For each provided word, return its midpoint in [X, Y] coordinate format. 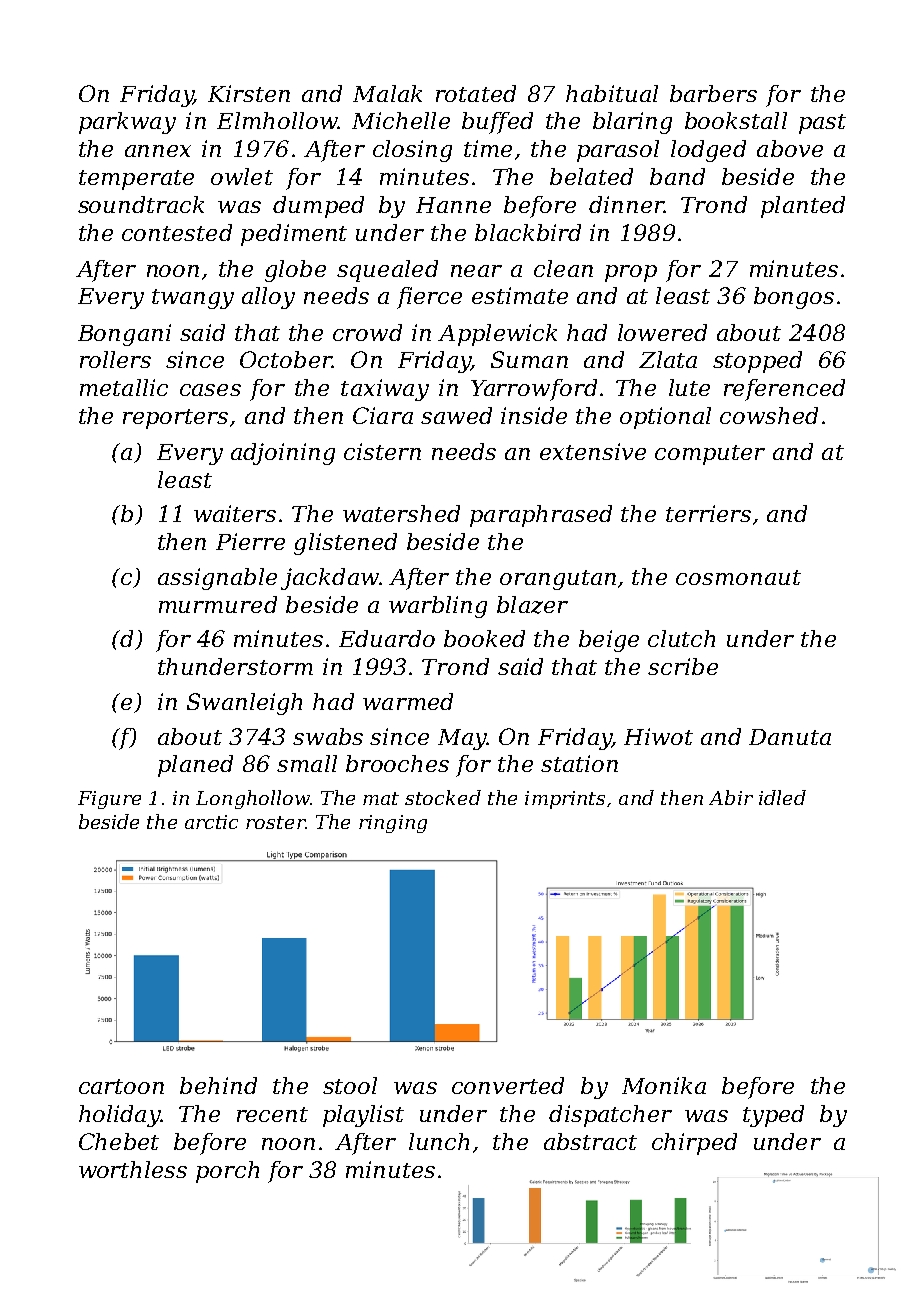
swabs [328, 736]
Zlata [668, 359]
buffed [497, 123]
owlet [242, 176]
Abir [731, 797]
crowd [367, 332]
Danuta [790, 737]
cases [210, 390]
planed [195, 766]
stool [350, 1085]
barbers [713, 93]
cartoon [121, 1086]
